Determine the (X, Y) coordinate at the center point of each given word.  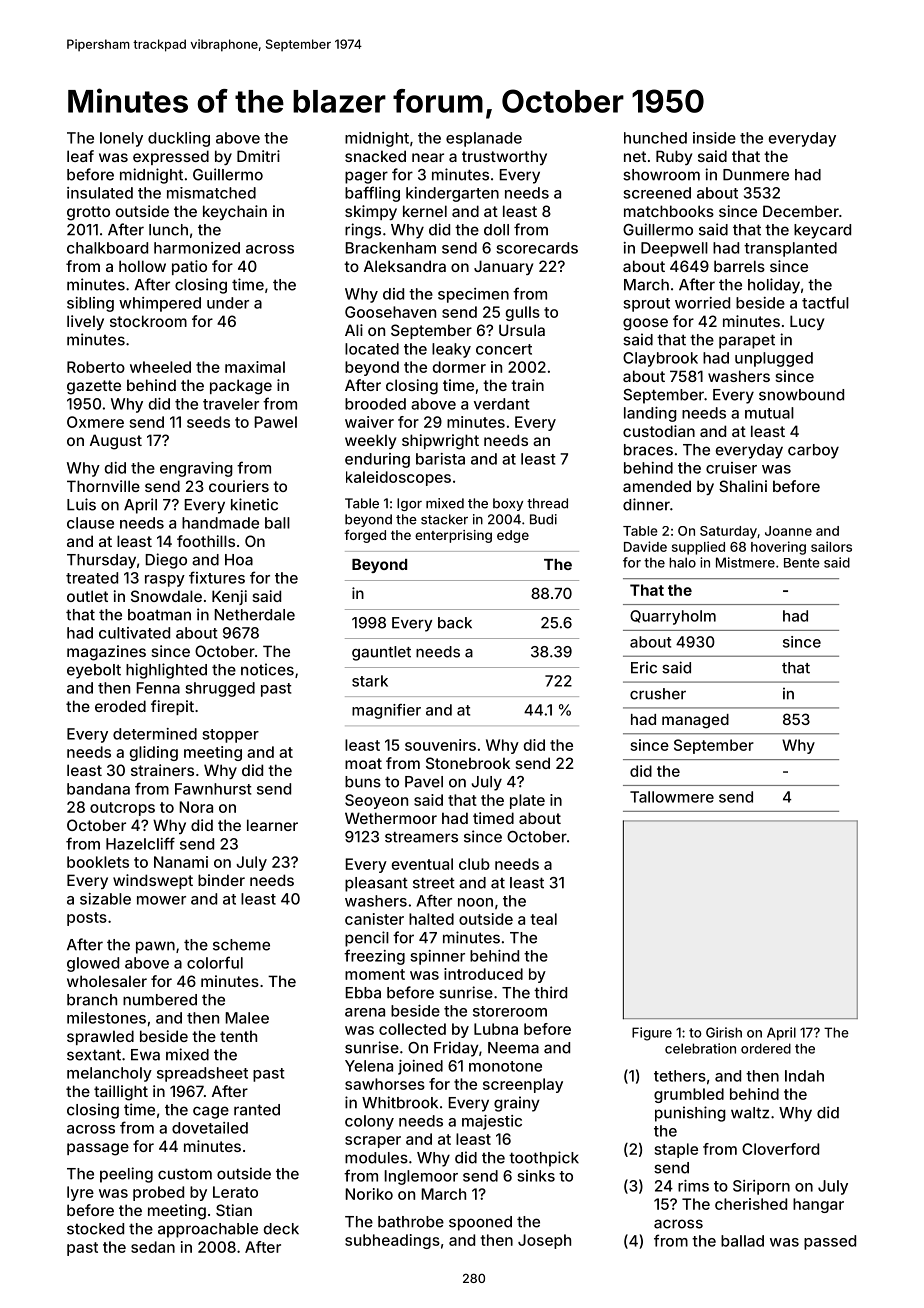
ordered (766, 1048)
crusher (658, 694)
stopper (230, 736)
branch (92, 1000)
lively (85, 322)
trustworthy (504, 157)
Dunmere (756, 175)
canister (374, 919)
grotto (88, 213)
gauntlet (381, 653)
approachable (208, 1230)
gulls (522, 313)
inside (714, 138)
